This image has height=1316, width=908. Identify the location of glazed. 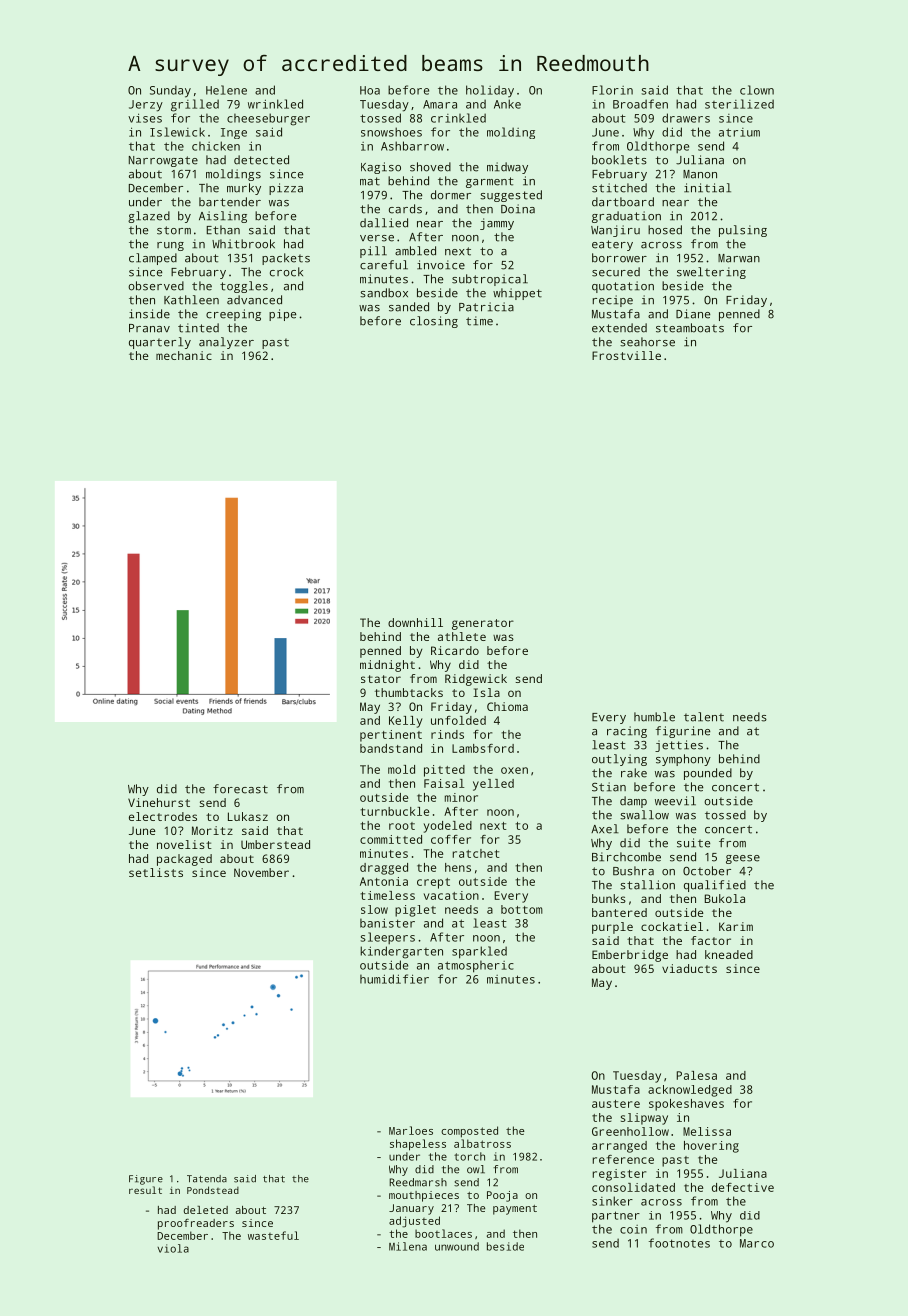
(149, 217).
